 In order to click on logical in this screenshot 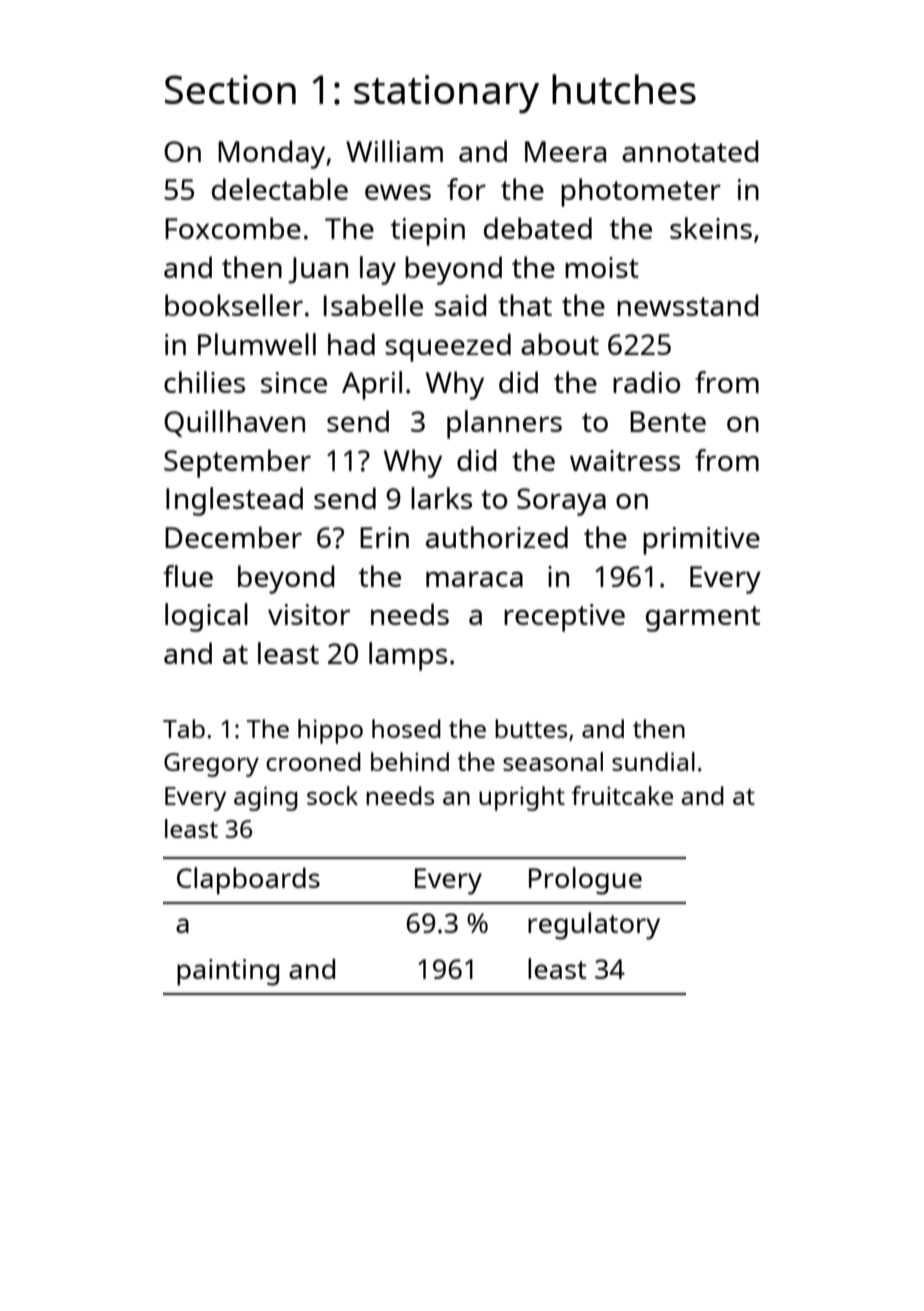, I will do `click(206, 617)`.
